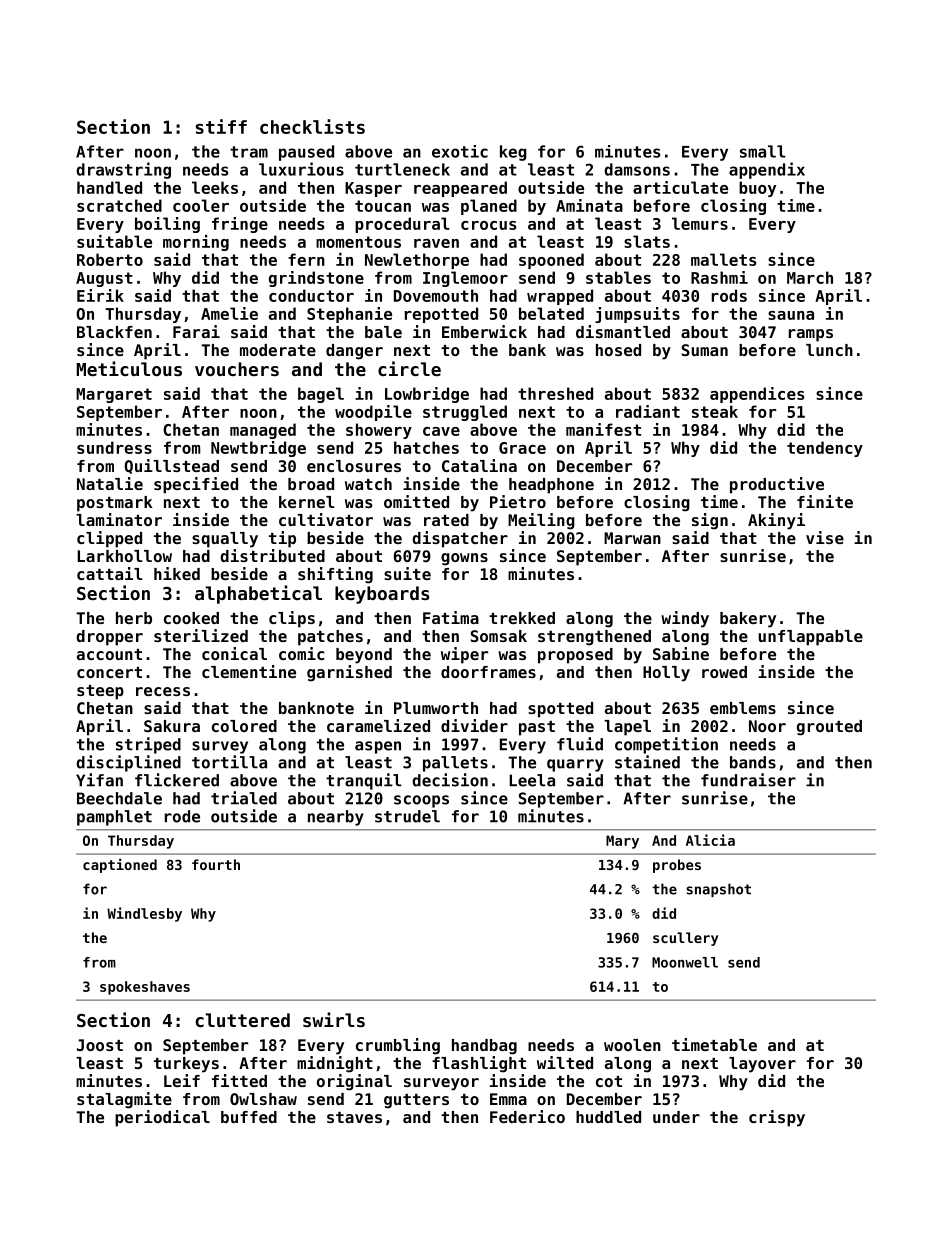 This screenshot has height=1233, width=952. I want to click on crispy, so click(777, 1118).
